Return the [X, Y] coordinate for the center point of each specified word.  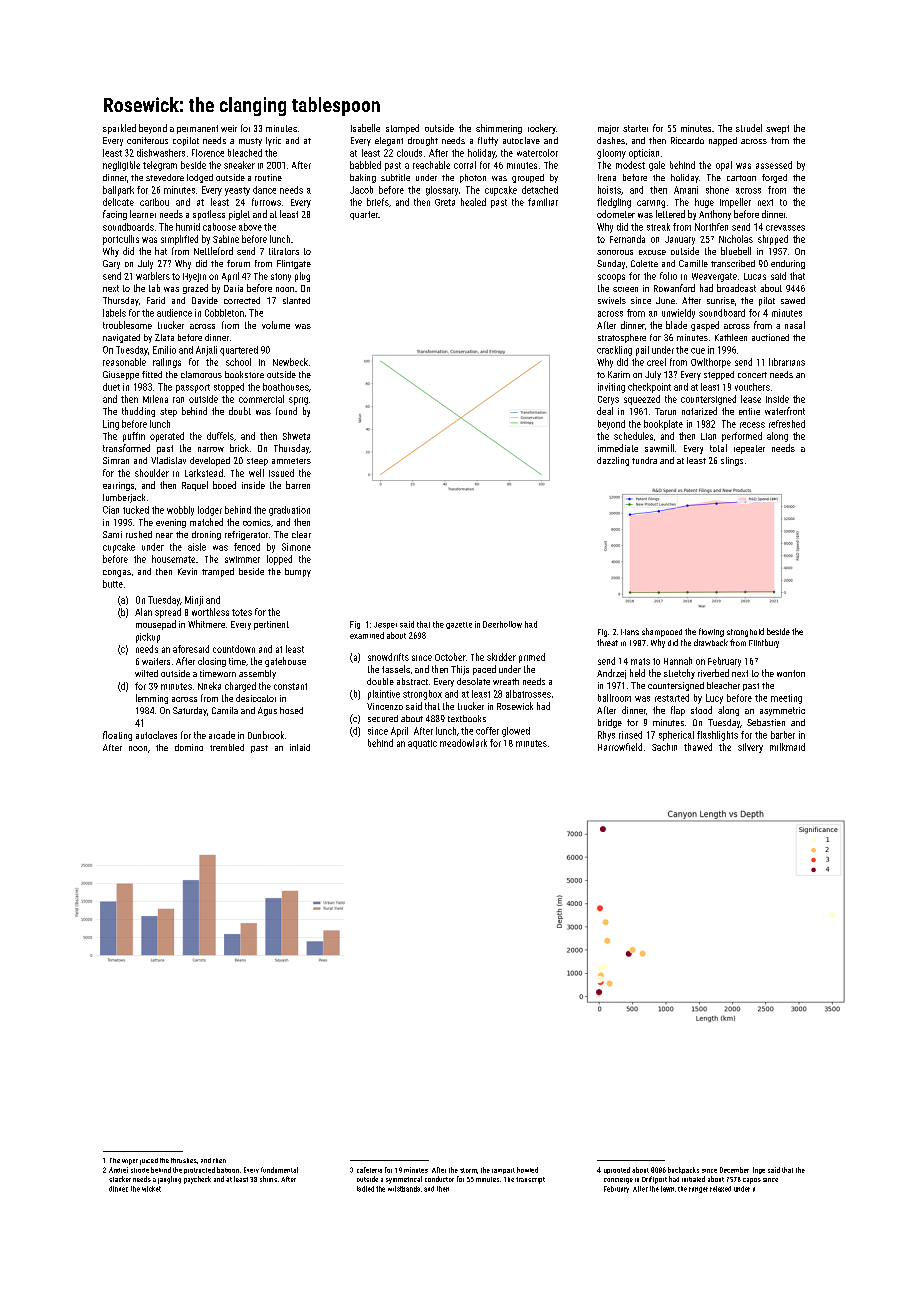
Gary [111, 264]
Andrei [118, 1170]
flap [678, 711]
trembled [227, 747]
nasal [795, 325]
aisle [197, 547]
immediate [618, 448]
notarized [699, 411]
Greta [445, 202]
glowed [516, 732]
